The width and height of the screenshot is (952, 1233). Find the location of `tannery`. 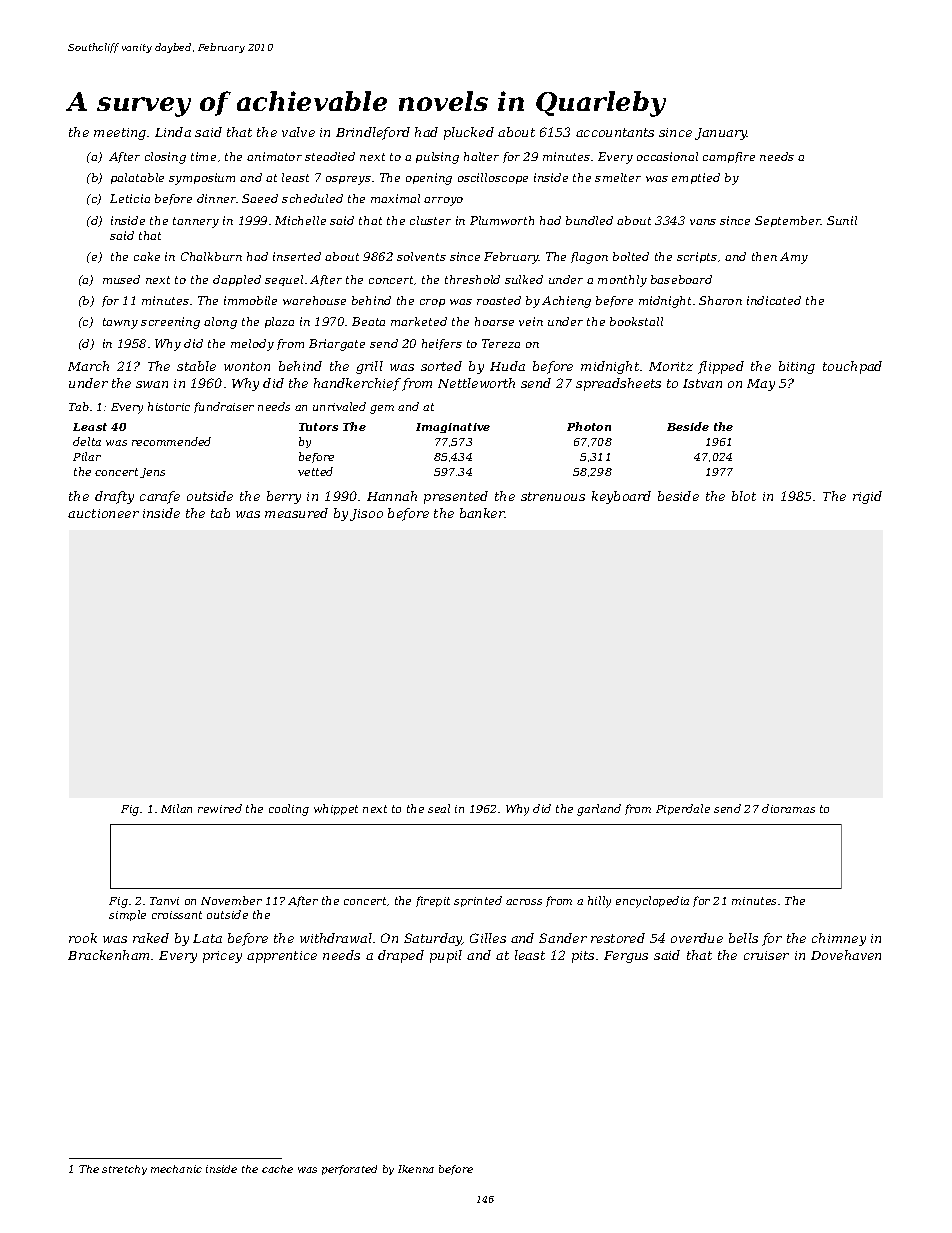

tannery is located at coordinates (196, 222).
